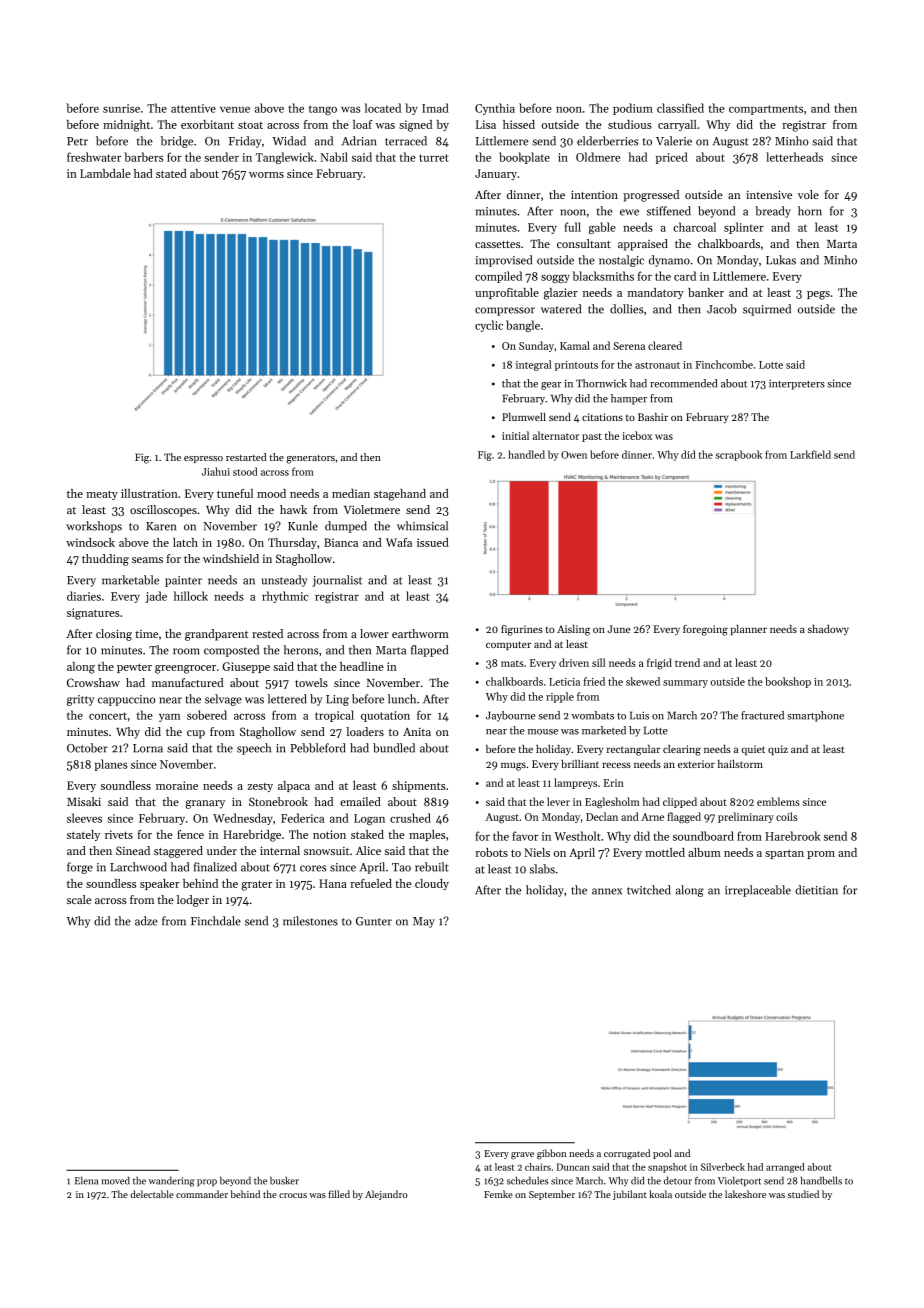 This screenshot has width=924, height=1308. Describe the element at coordinates (573, 227) in the screenshot. I see `full` at that location.
